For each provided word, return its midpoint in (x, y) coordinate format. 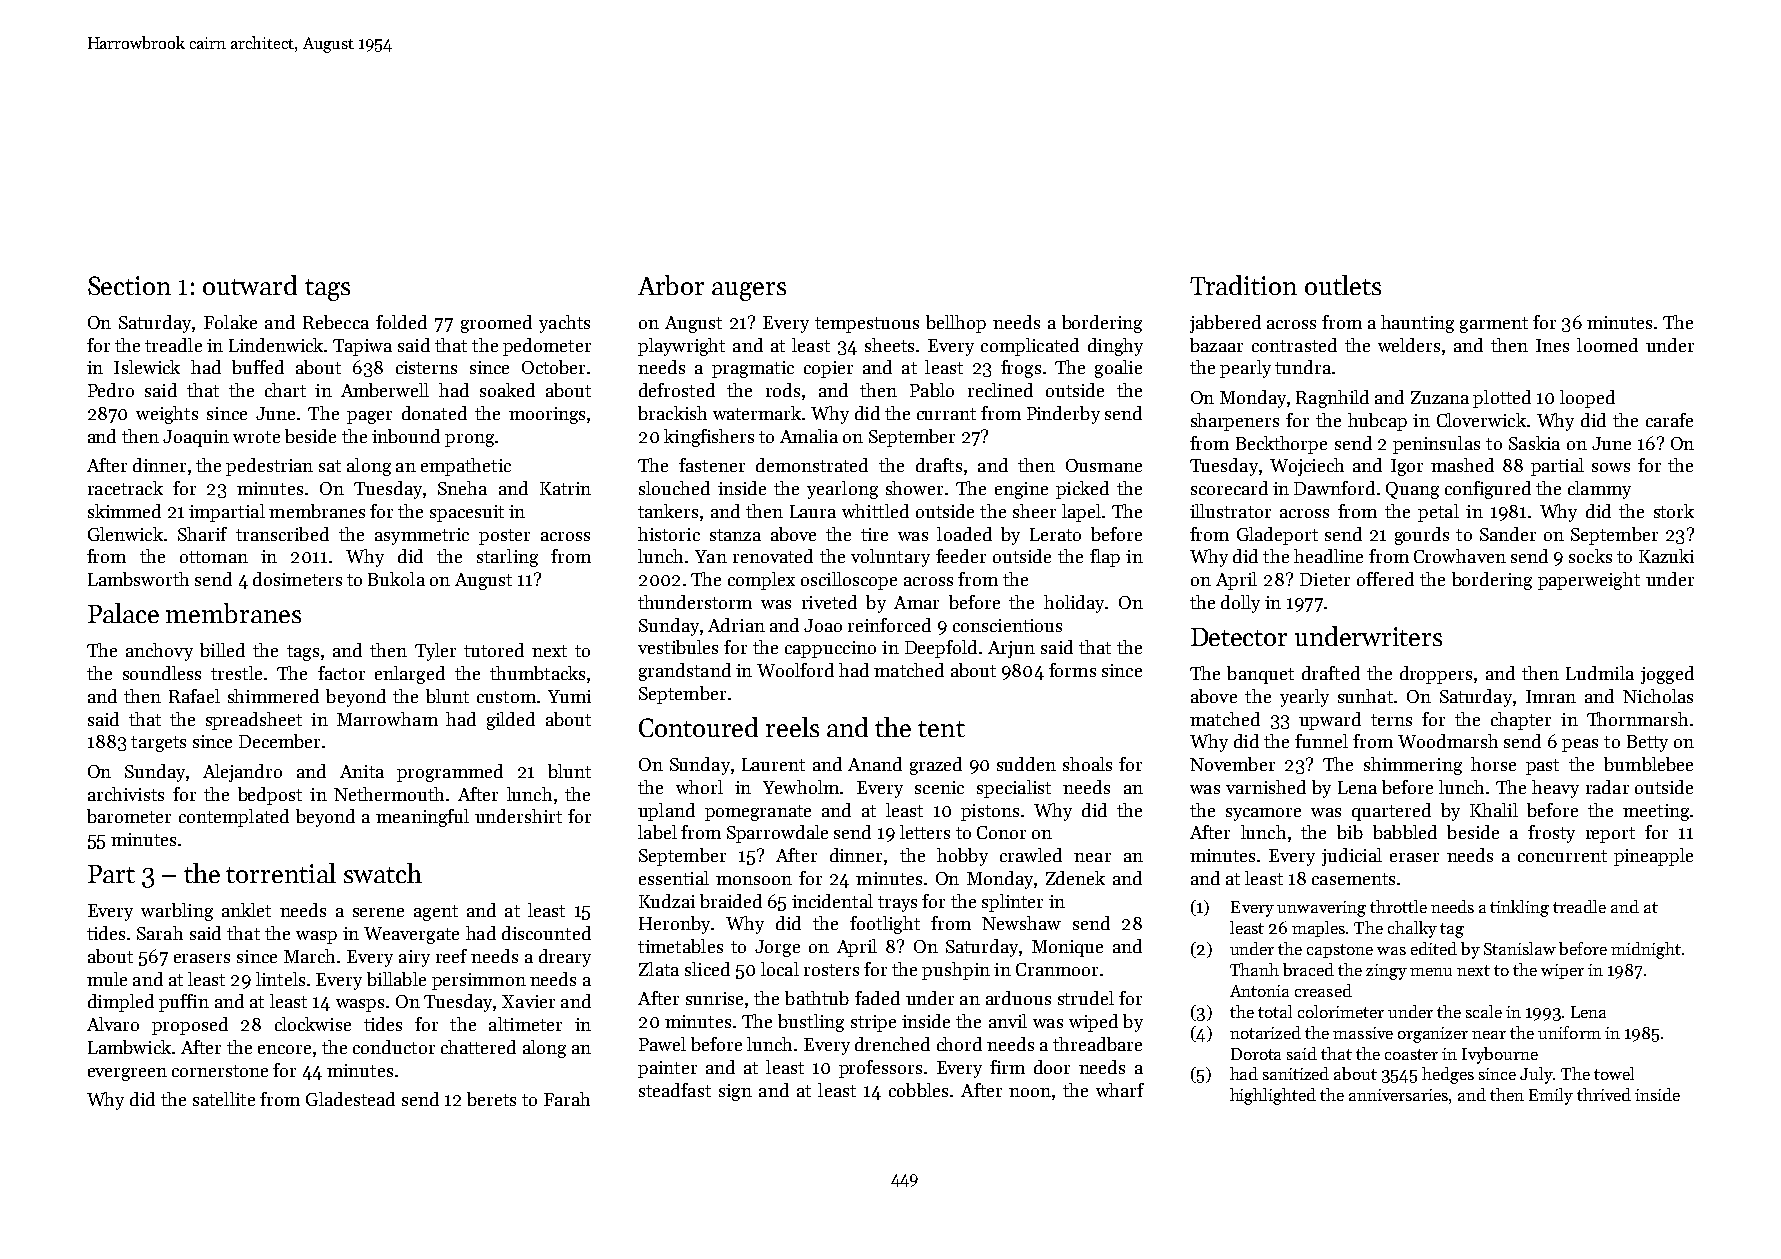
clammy (1599, 490)
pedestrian (269, 467)
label (657, 832)
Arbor (671, 285)
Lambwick (129, 1047)
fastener (712, 465)
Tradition (1243, 285)
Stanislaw (1520, 948)
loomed (1607, 345)
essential (674, 878)
